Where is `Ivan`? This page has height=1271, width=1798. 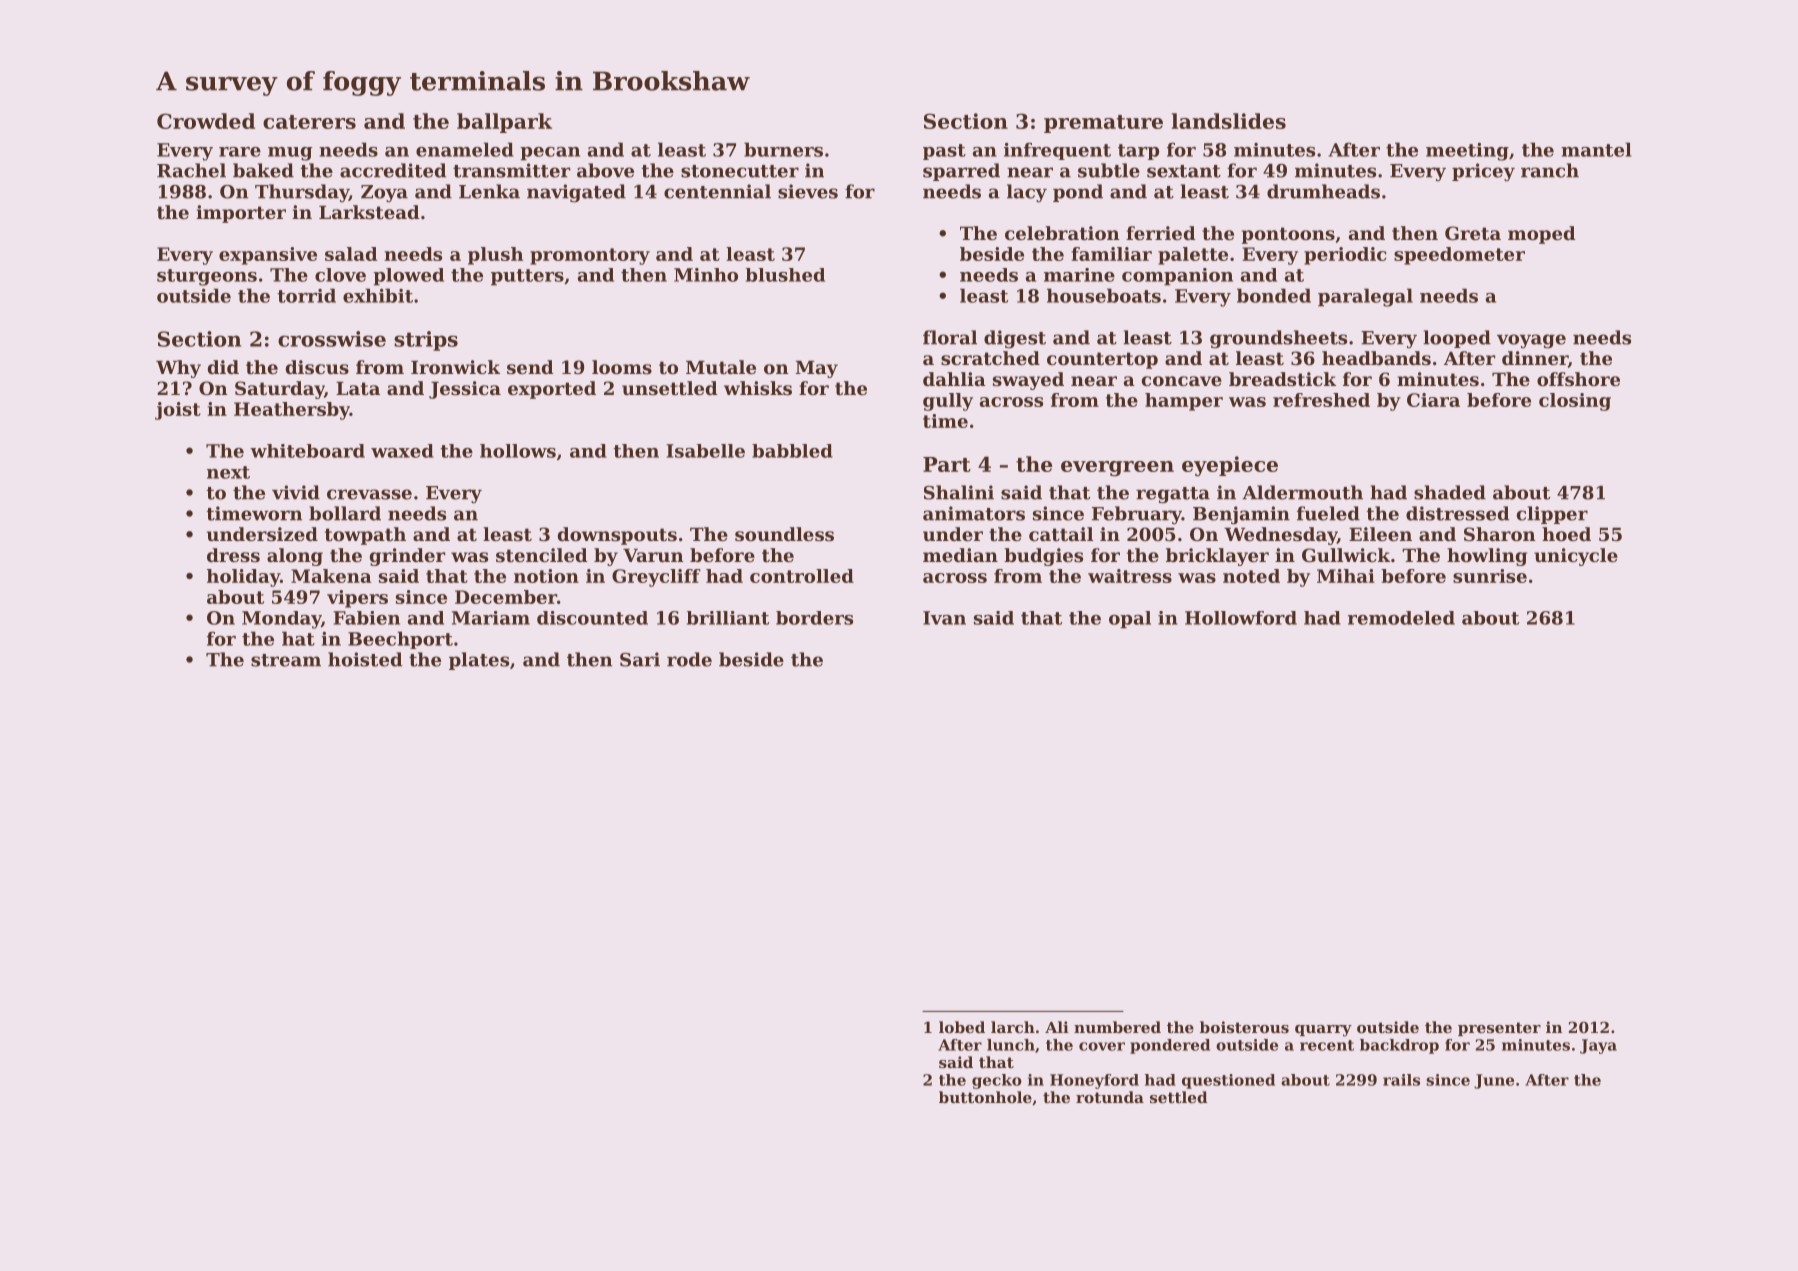 Ivan is located at coordinates (944, 618).
